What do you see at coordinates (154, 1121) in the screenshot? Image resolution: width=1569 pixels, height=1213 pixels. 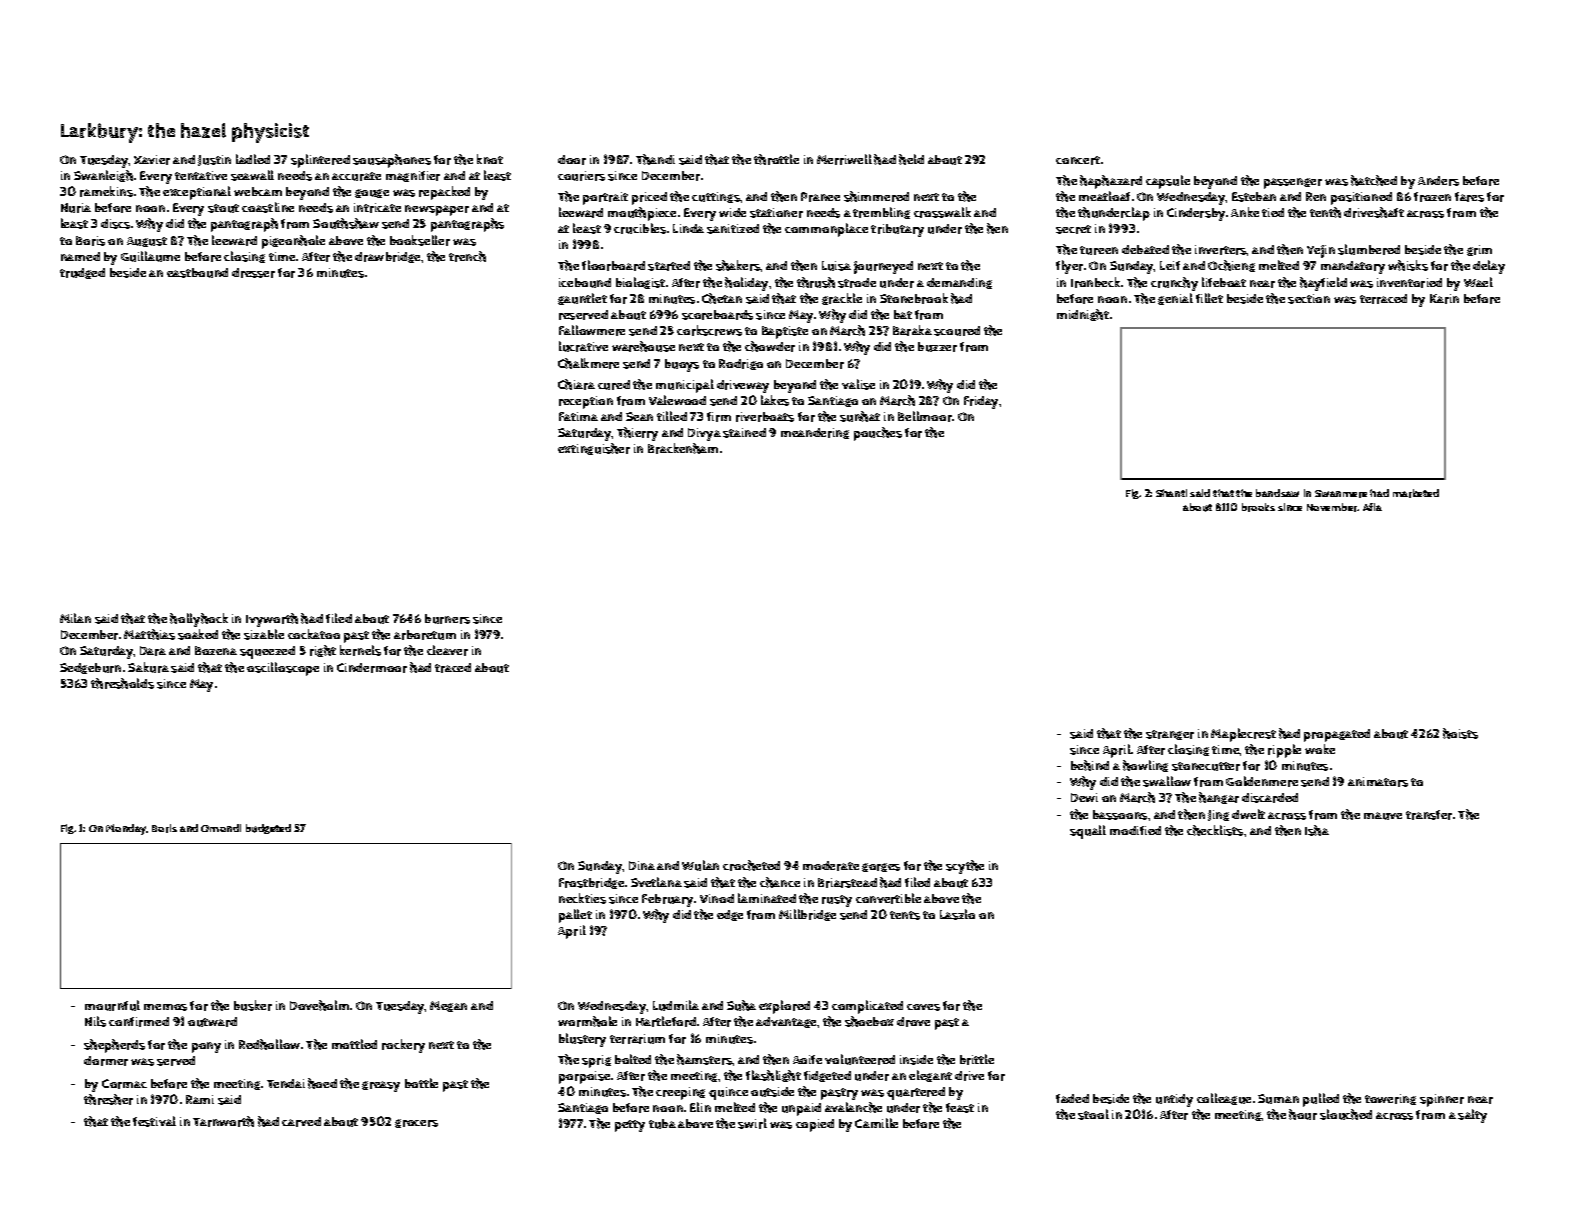 I see `festival` at bounding box center [154, 1121].
